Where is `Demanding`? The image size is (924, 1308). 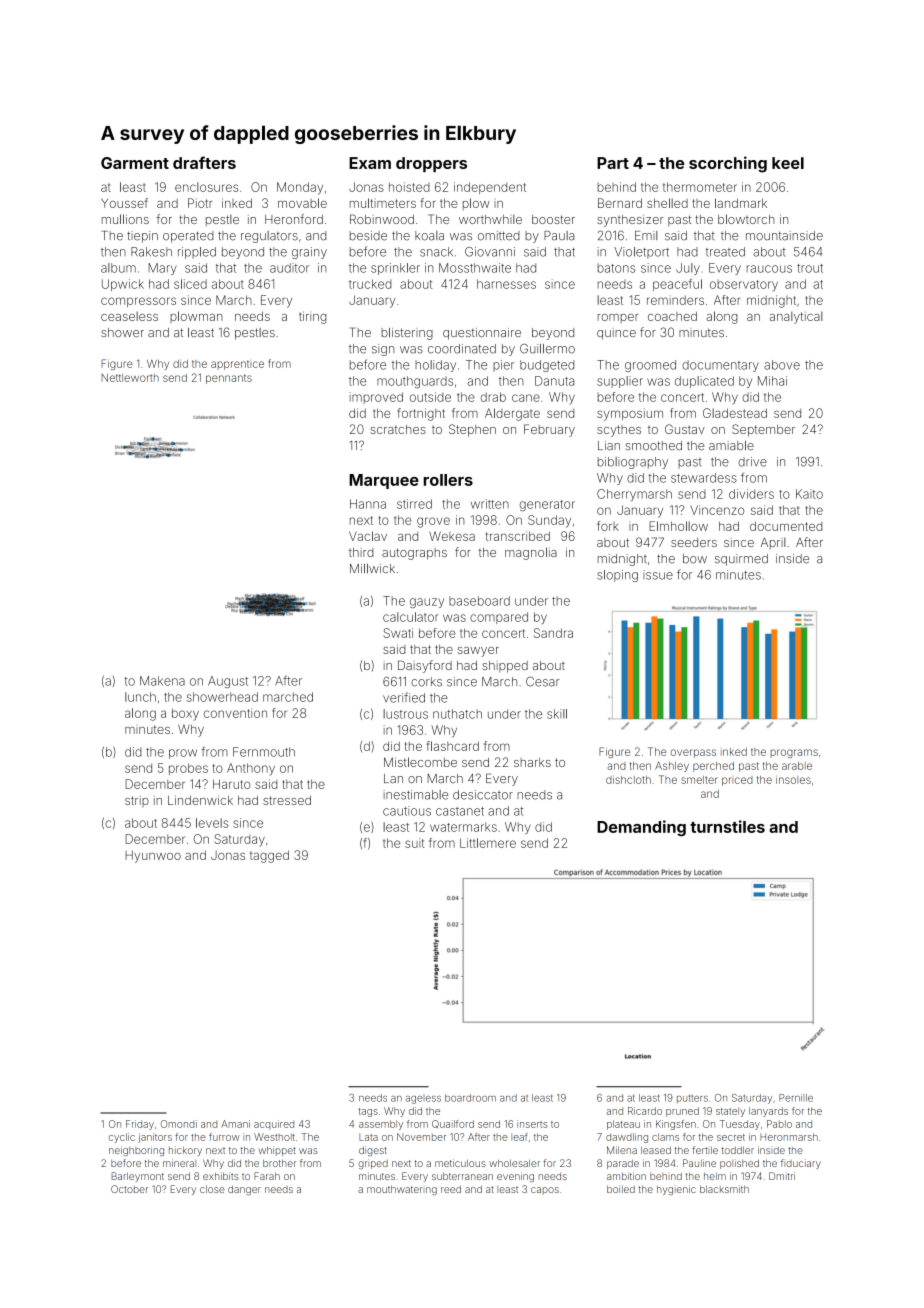 Demanding is located at coordinates (641, 828).
